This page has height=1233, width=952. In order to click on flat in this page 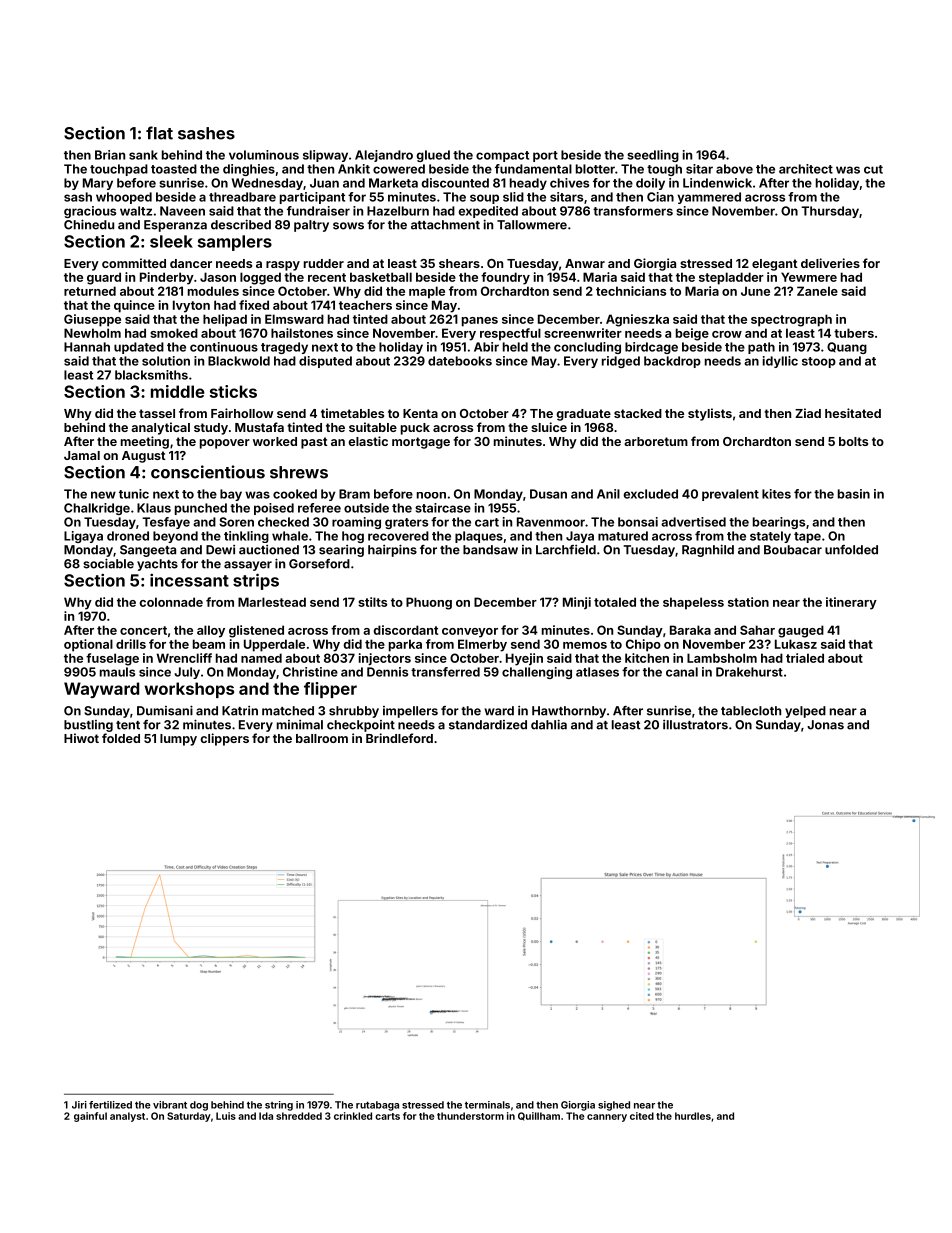, I will do `click(159, 133)`.
